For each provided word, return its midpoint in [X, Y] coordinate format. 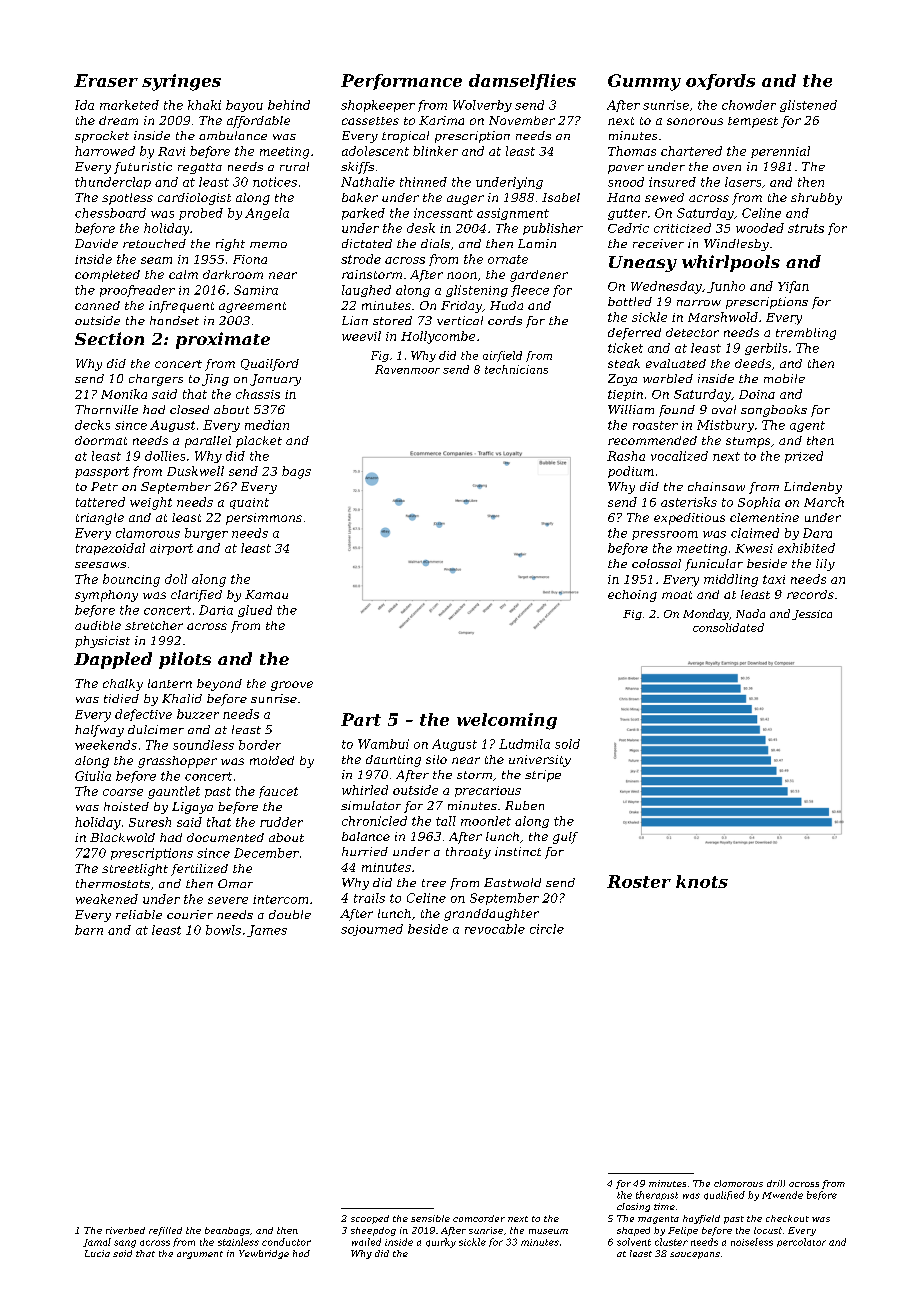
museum [548, 1231]
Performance [401, 82]
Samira [256, 290]
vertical [460, 320]
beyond [219, 685]
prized [804, 457]
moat [677, 595]
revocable [495, 929]
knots [702, 881]
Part [361, 719]
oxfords [720, 82]
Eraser [106, 80]
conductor [286, 1242]
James [267, 931]
